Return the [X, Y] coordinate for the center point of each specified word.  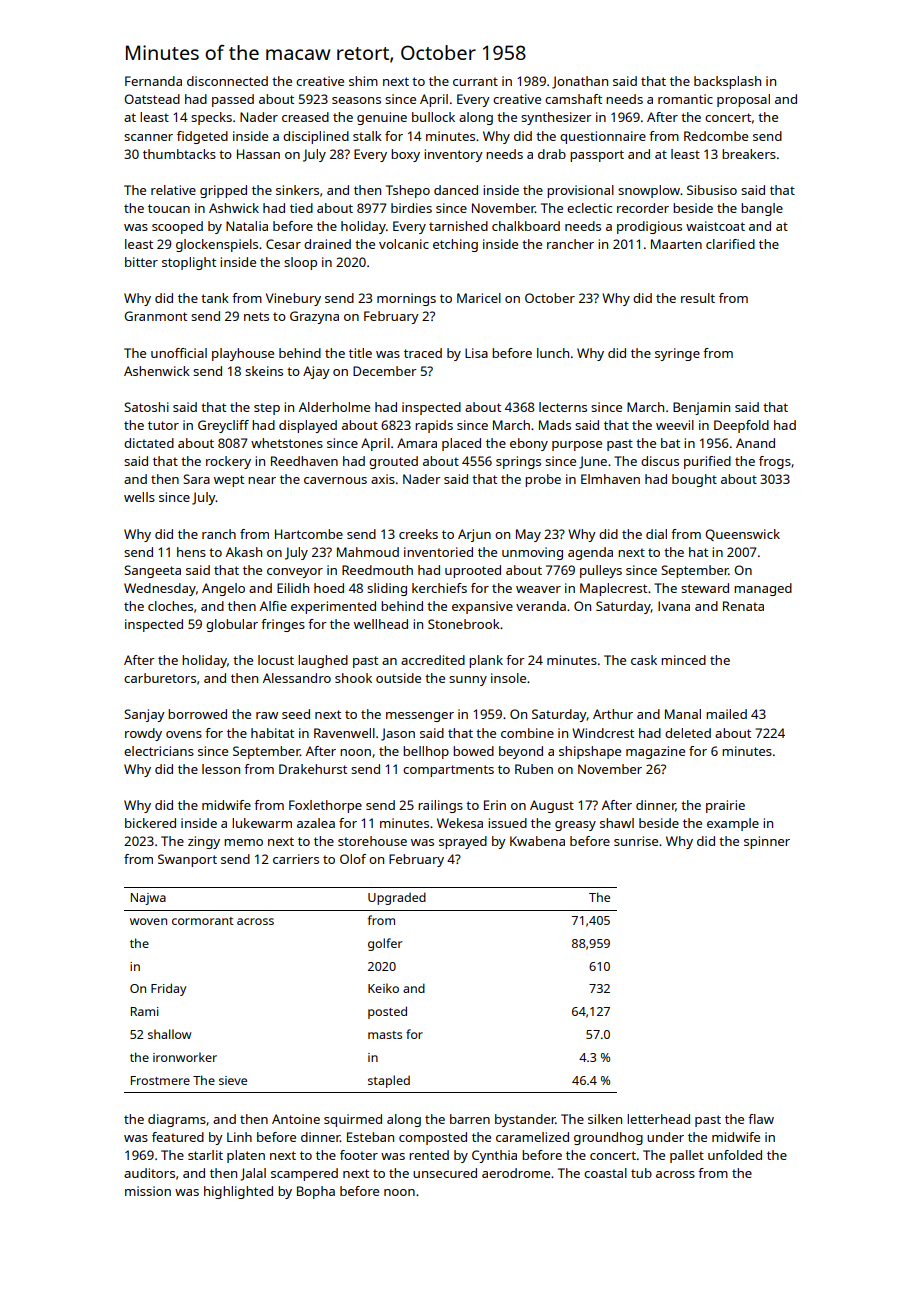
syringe [677, 354]
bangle [762, 209]
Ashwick [234, 208]
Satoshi [146, 407]
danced [456, 190]
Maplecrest [613, 589]
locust [276, 660]
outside [398, 678]
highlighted [238, 1192]
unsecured [445, 1173]
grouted [393, 462]
